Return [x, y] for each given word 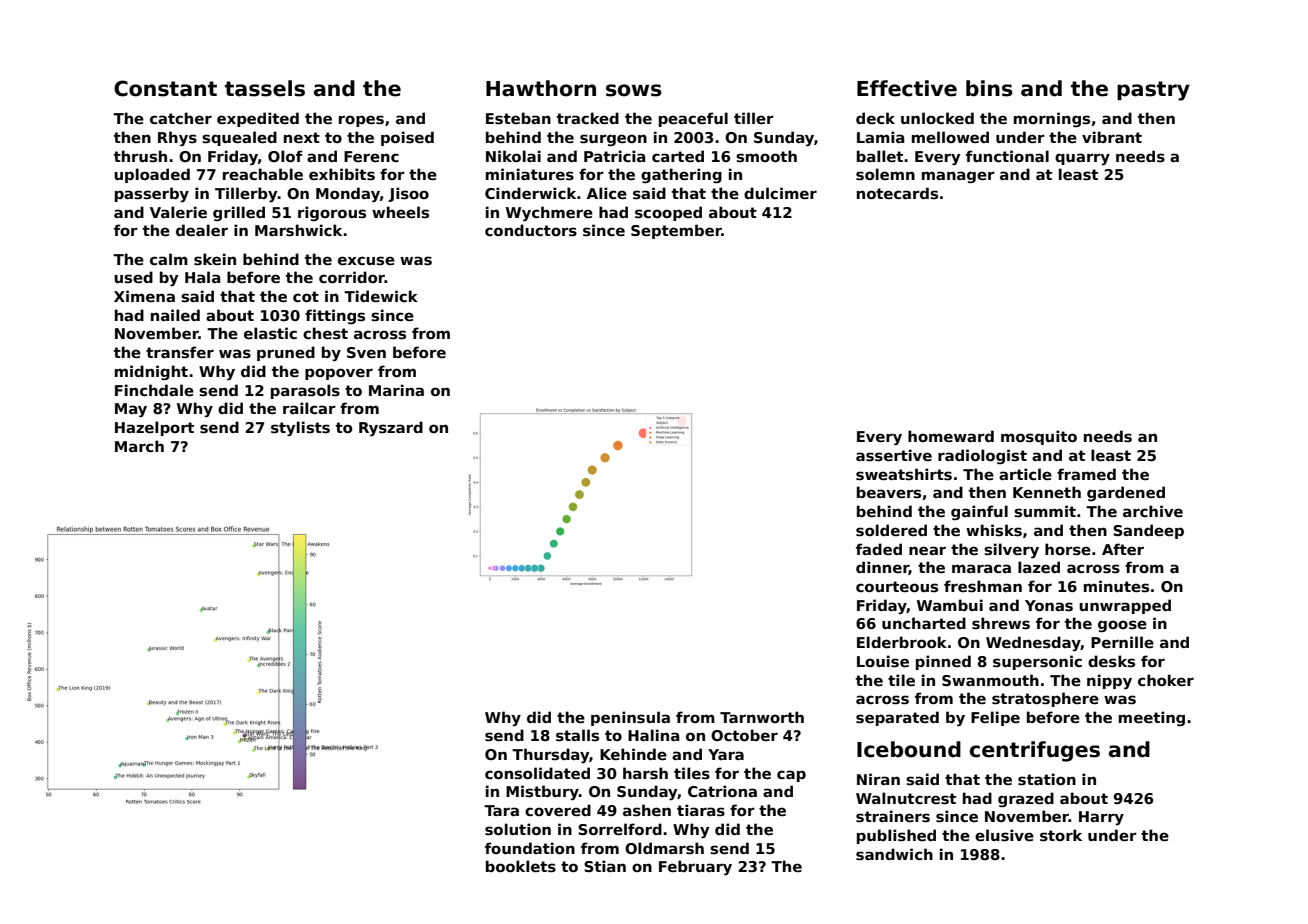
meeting [1152, 718]
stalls [577, 735]
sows [634, 90]
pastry [1153, 91]
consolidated [537, 773]
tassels [265, 88]
